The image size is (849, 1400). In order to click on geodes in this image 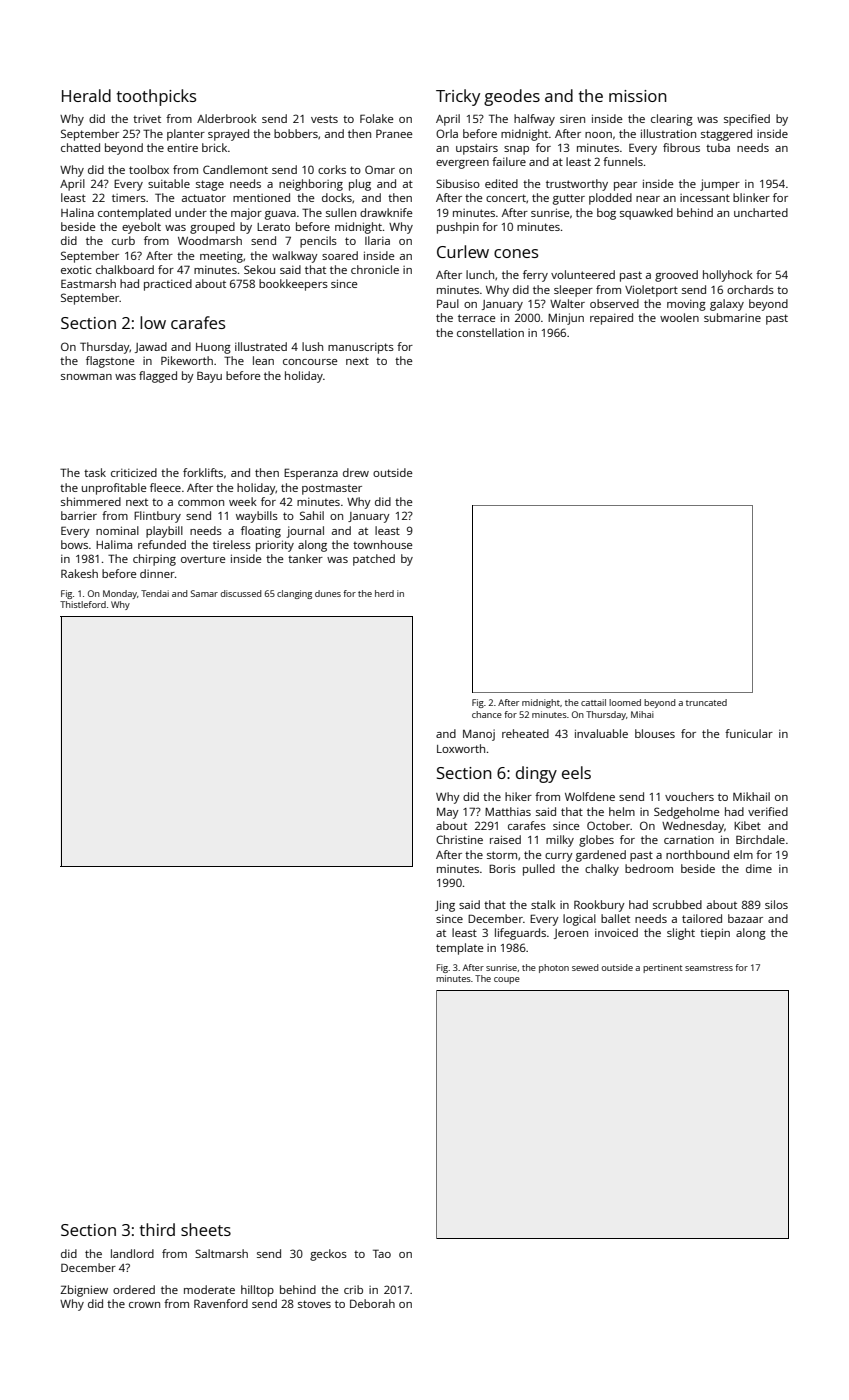, I will do `click(512, 97)`.
